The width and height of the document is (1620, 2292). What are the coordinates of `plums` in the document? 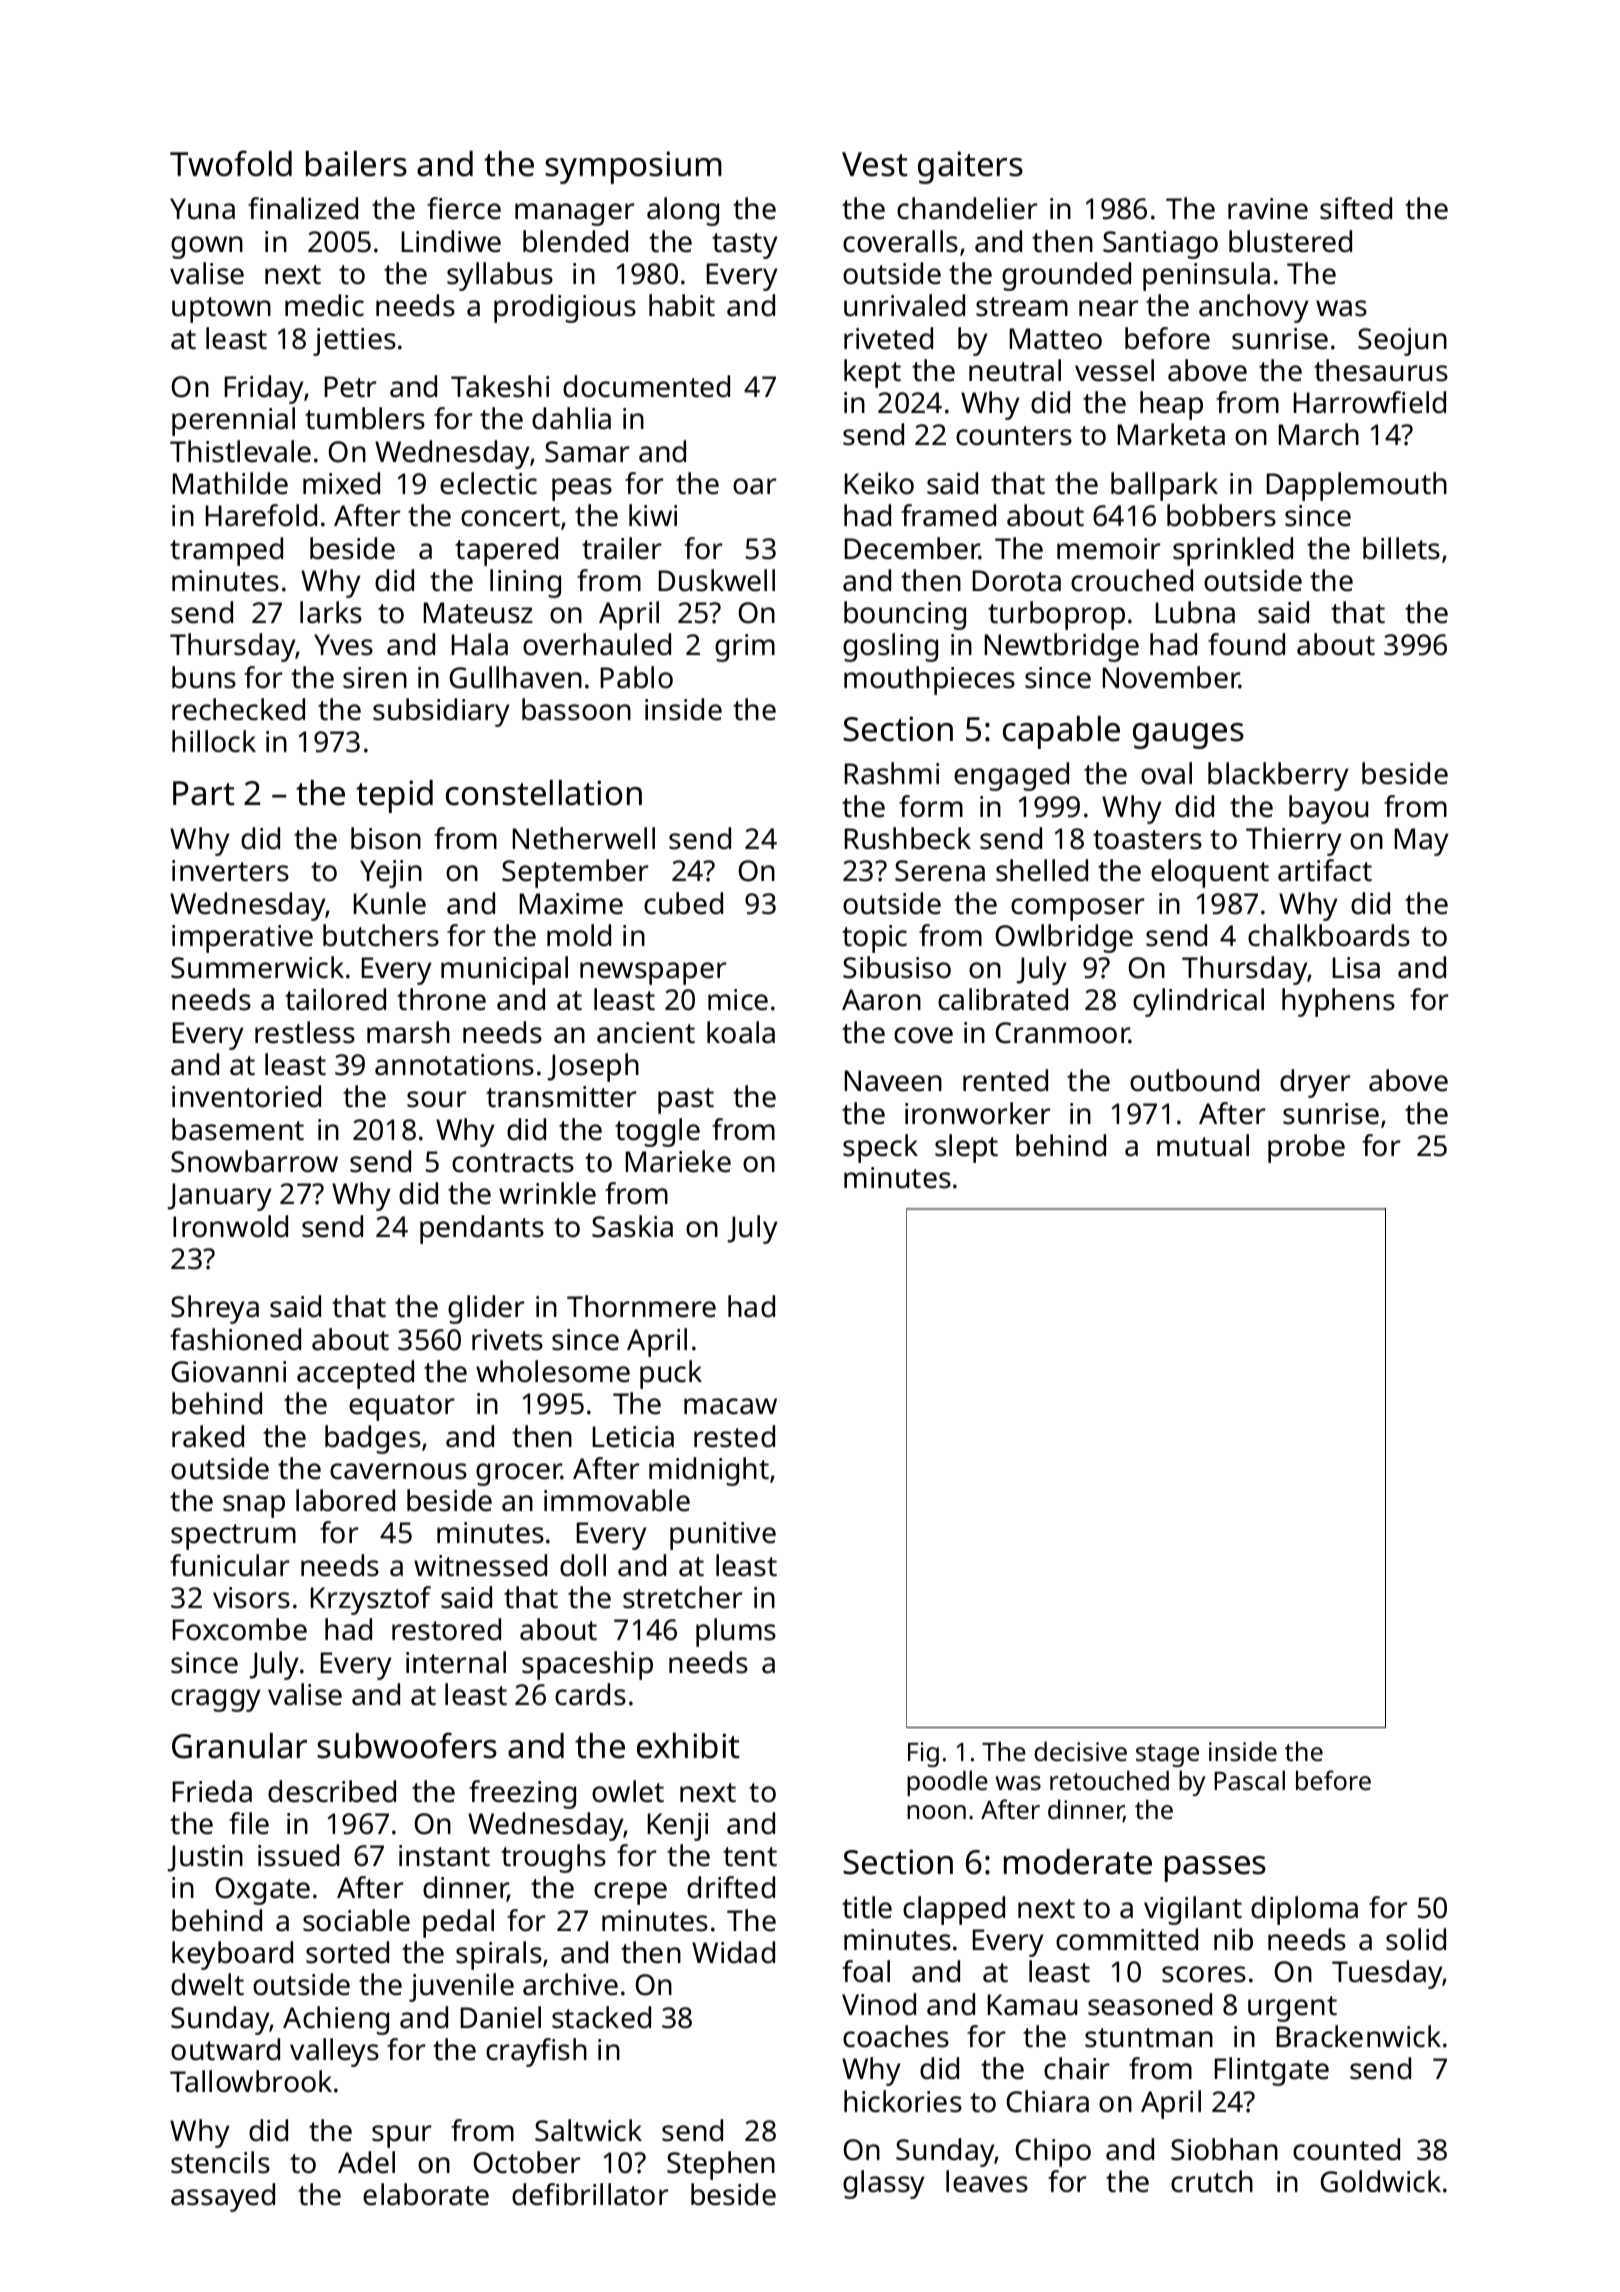 It's located at (736, 1632).
